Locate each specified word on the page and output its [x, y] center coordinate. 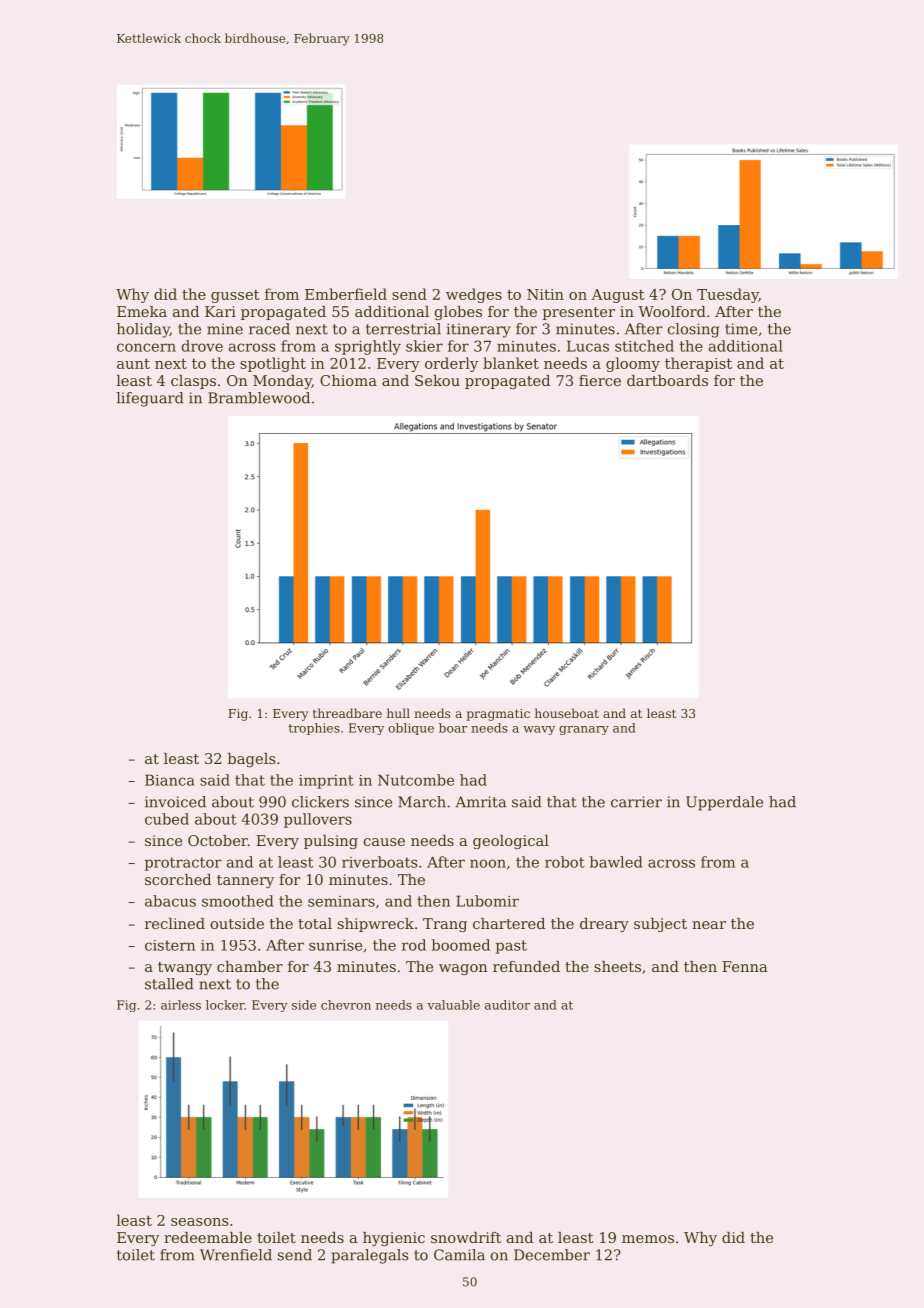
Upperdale [724, 803]
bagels [251, 760]
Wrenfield [236, 1255]
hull [398, 713]
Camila [459, 1255]
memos [648, 1239]
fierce [600, 380]
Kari [220, 311]
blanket [511, 363]
